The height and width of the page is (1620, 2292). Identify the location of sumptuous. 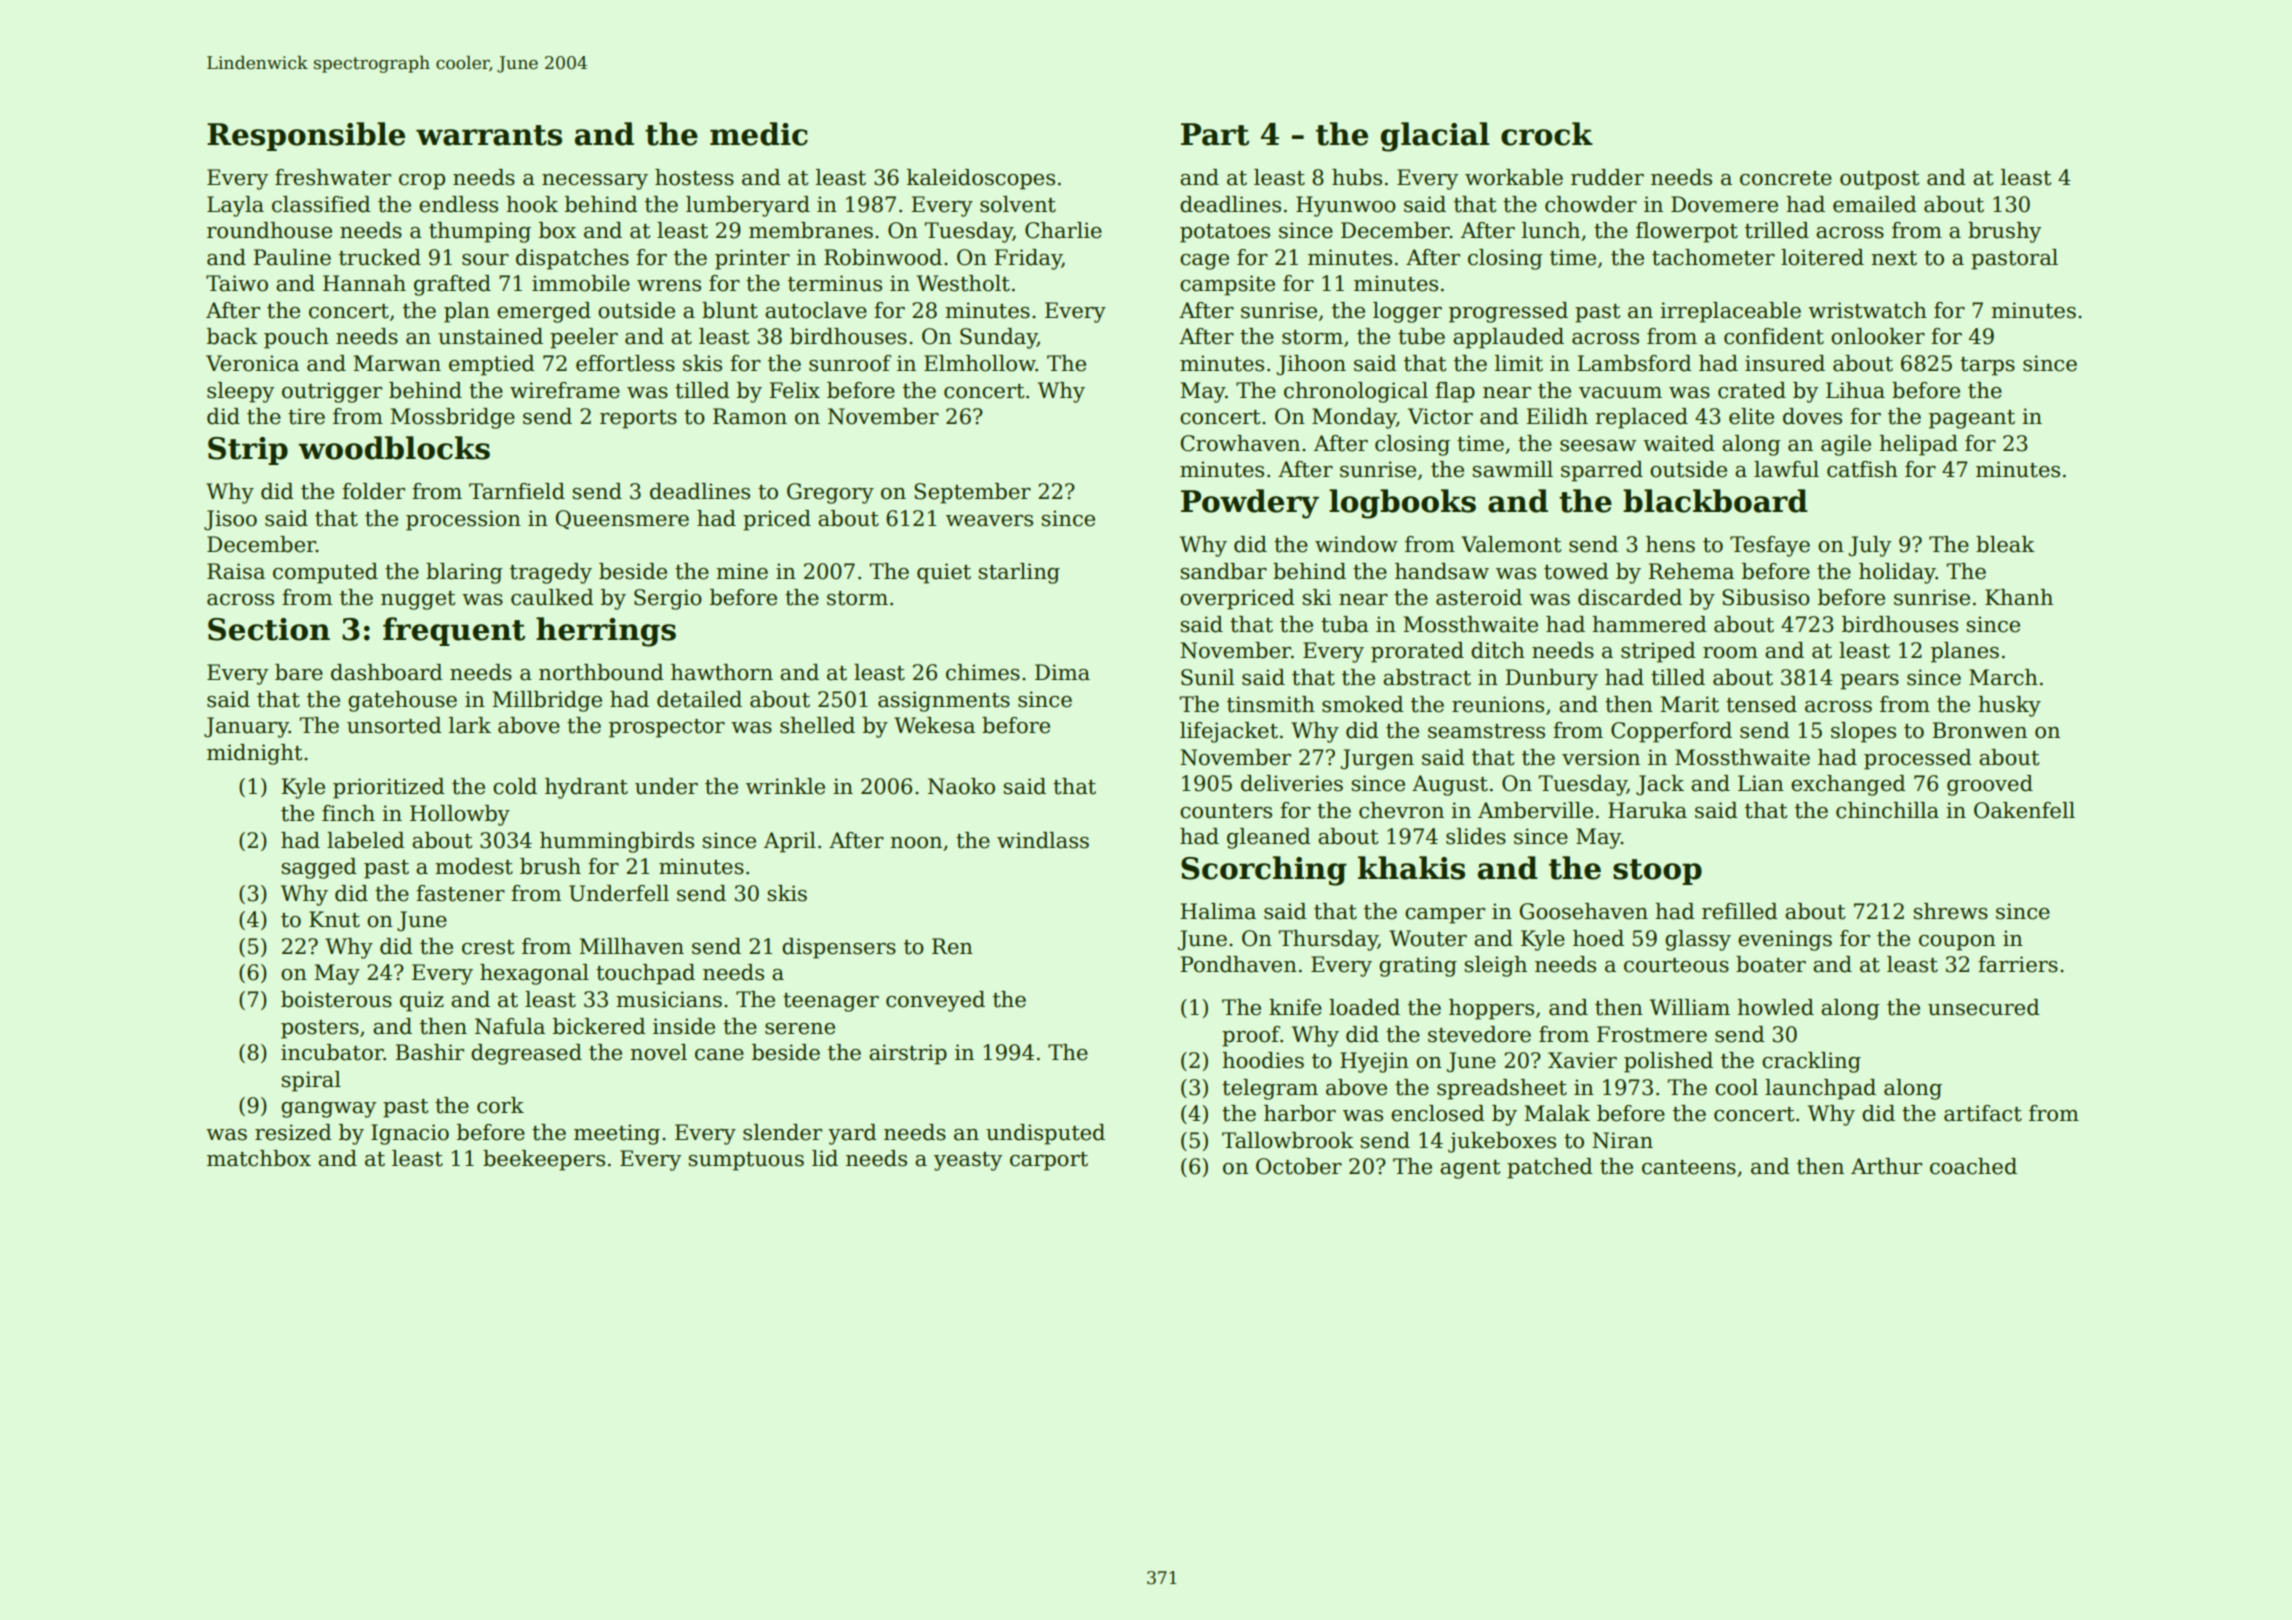
(746, 1161).
